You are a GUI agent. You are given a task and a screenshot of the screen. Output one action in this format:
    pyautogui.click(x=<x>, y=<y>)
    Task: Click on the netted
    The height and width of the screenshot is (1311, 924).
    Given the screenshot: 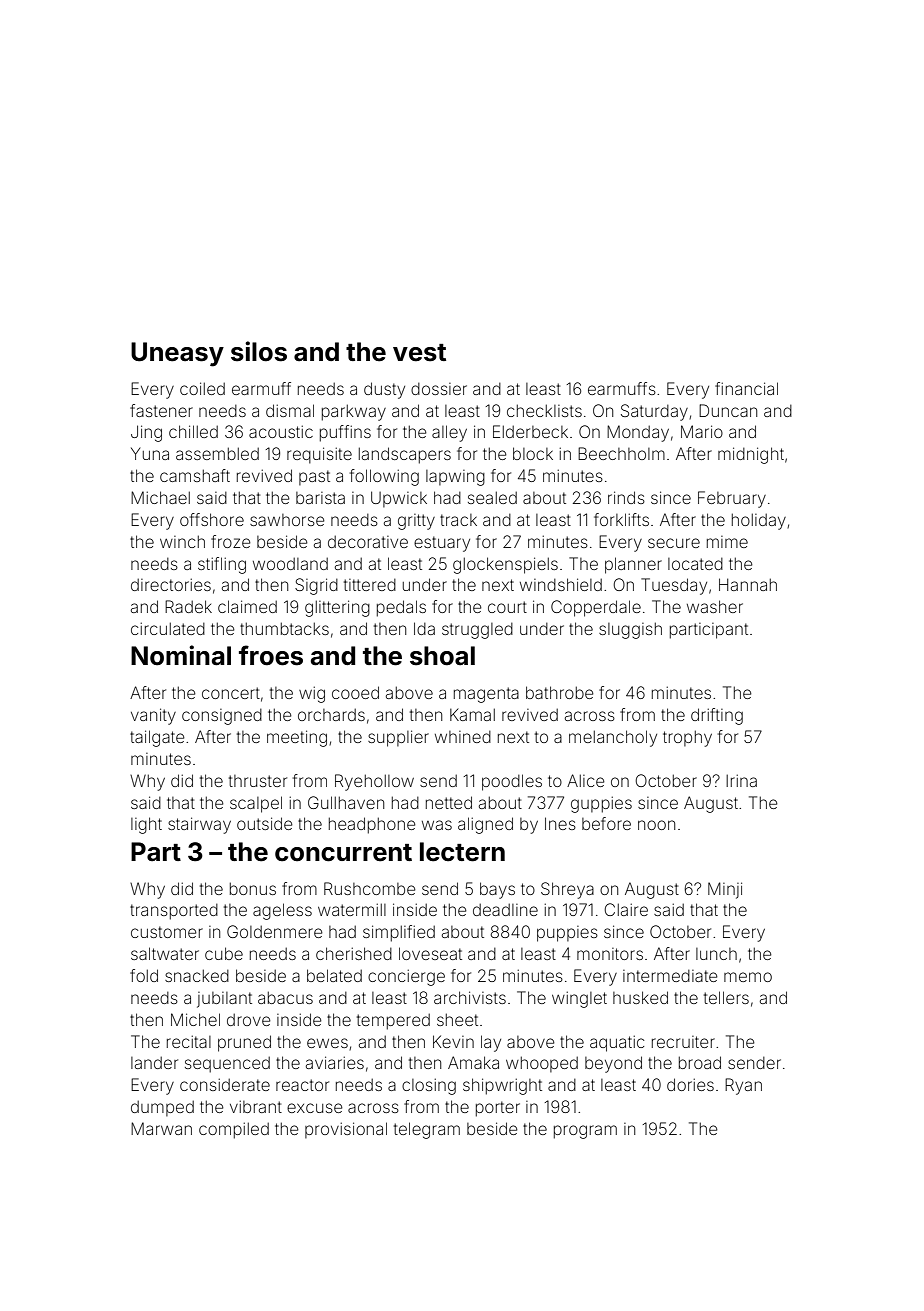 What is the action you would take?
    pyautogui.click(x=449, y=802)
